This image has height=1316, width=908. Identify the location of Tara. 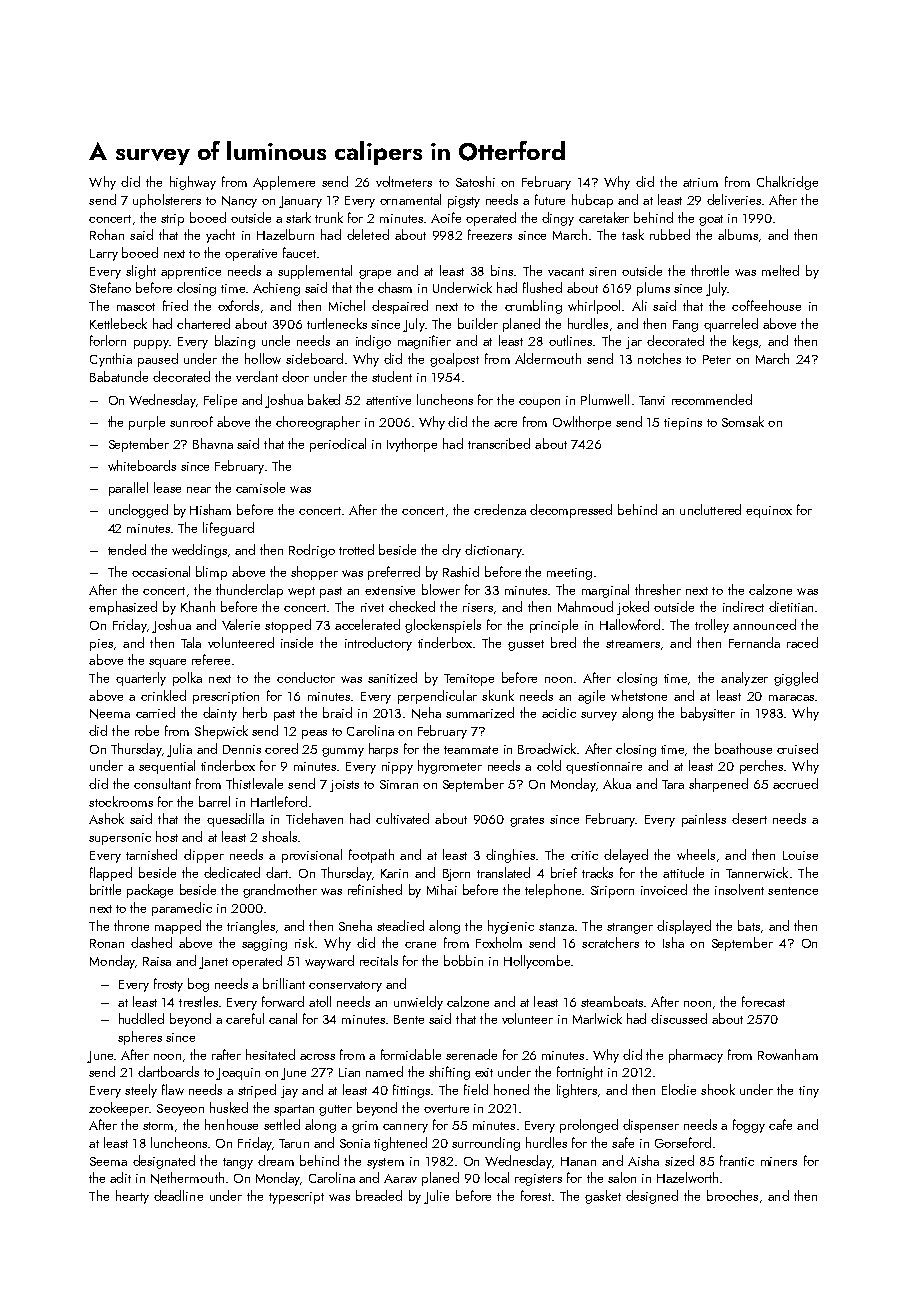
(673, 784).
